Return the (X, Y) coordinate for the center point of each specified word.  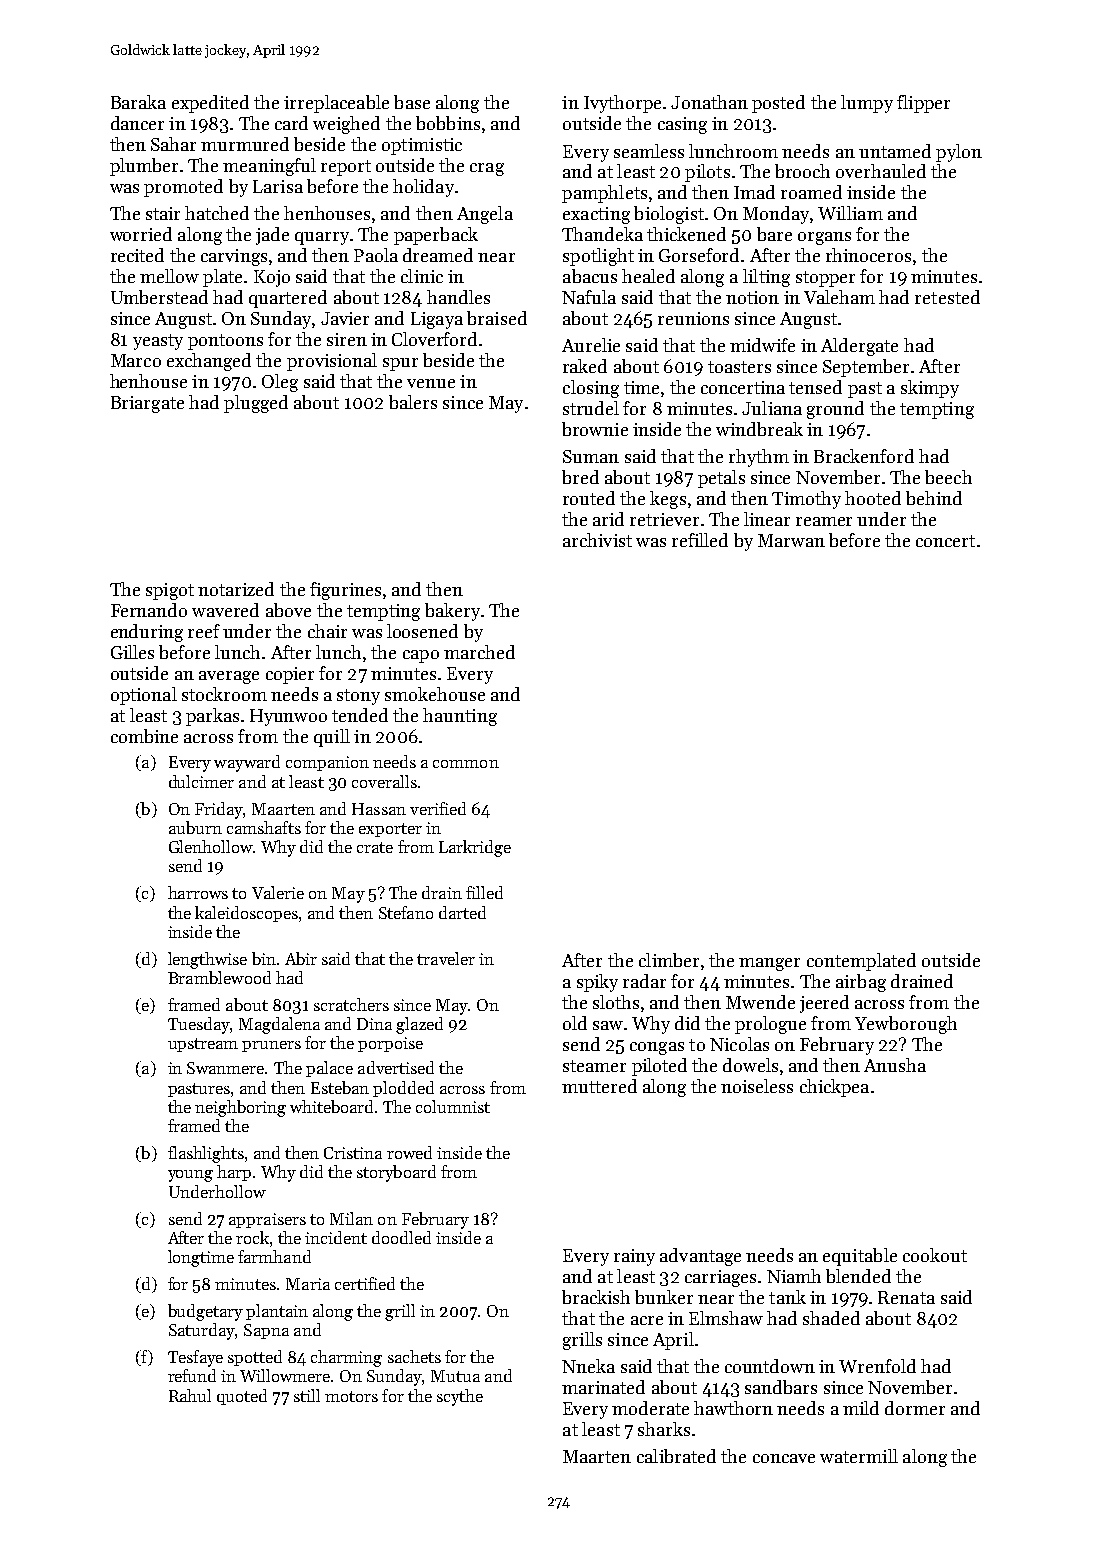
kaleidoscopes (246, 914)
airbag (861, 983)
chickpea (834, 1088)
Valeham (839, 297)
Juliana (772, 408)
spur (400, 364)
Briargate (147, 404)
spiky (597, 983)
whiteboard (331, 1106)
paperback (436, 236)
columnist (453, 1106)
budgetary (205, 1312)
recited (137, 255)
